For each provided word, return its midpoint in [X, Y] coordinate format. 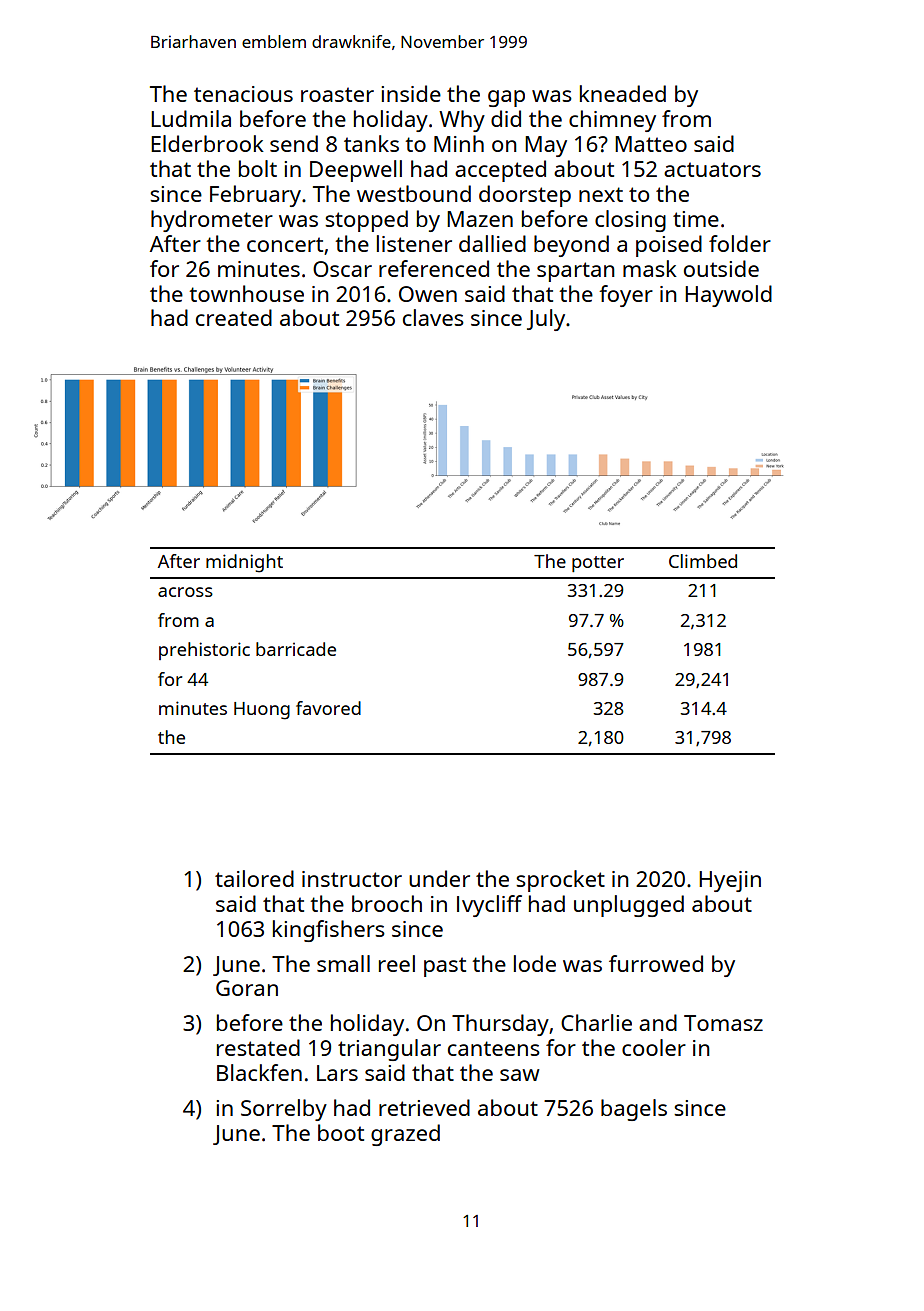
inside [411, 93]
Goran [247, 988]
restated [258, 1047]
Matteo [651, 144]
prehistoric [204, 651]
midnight [244, 563]
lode [535, 963]
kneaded [623, 93]
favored [328, 708]
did [506, 118]
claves [433, 317]
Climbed [703, 561]
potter [598, 564]
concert [285, 244]
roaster [337, 94]
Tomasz [723, 1023]
